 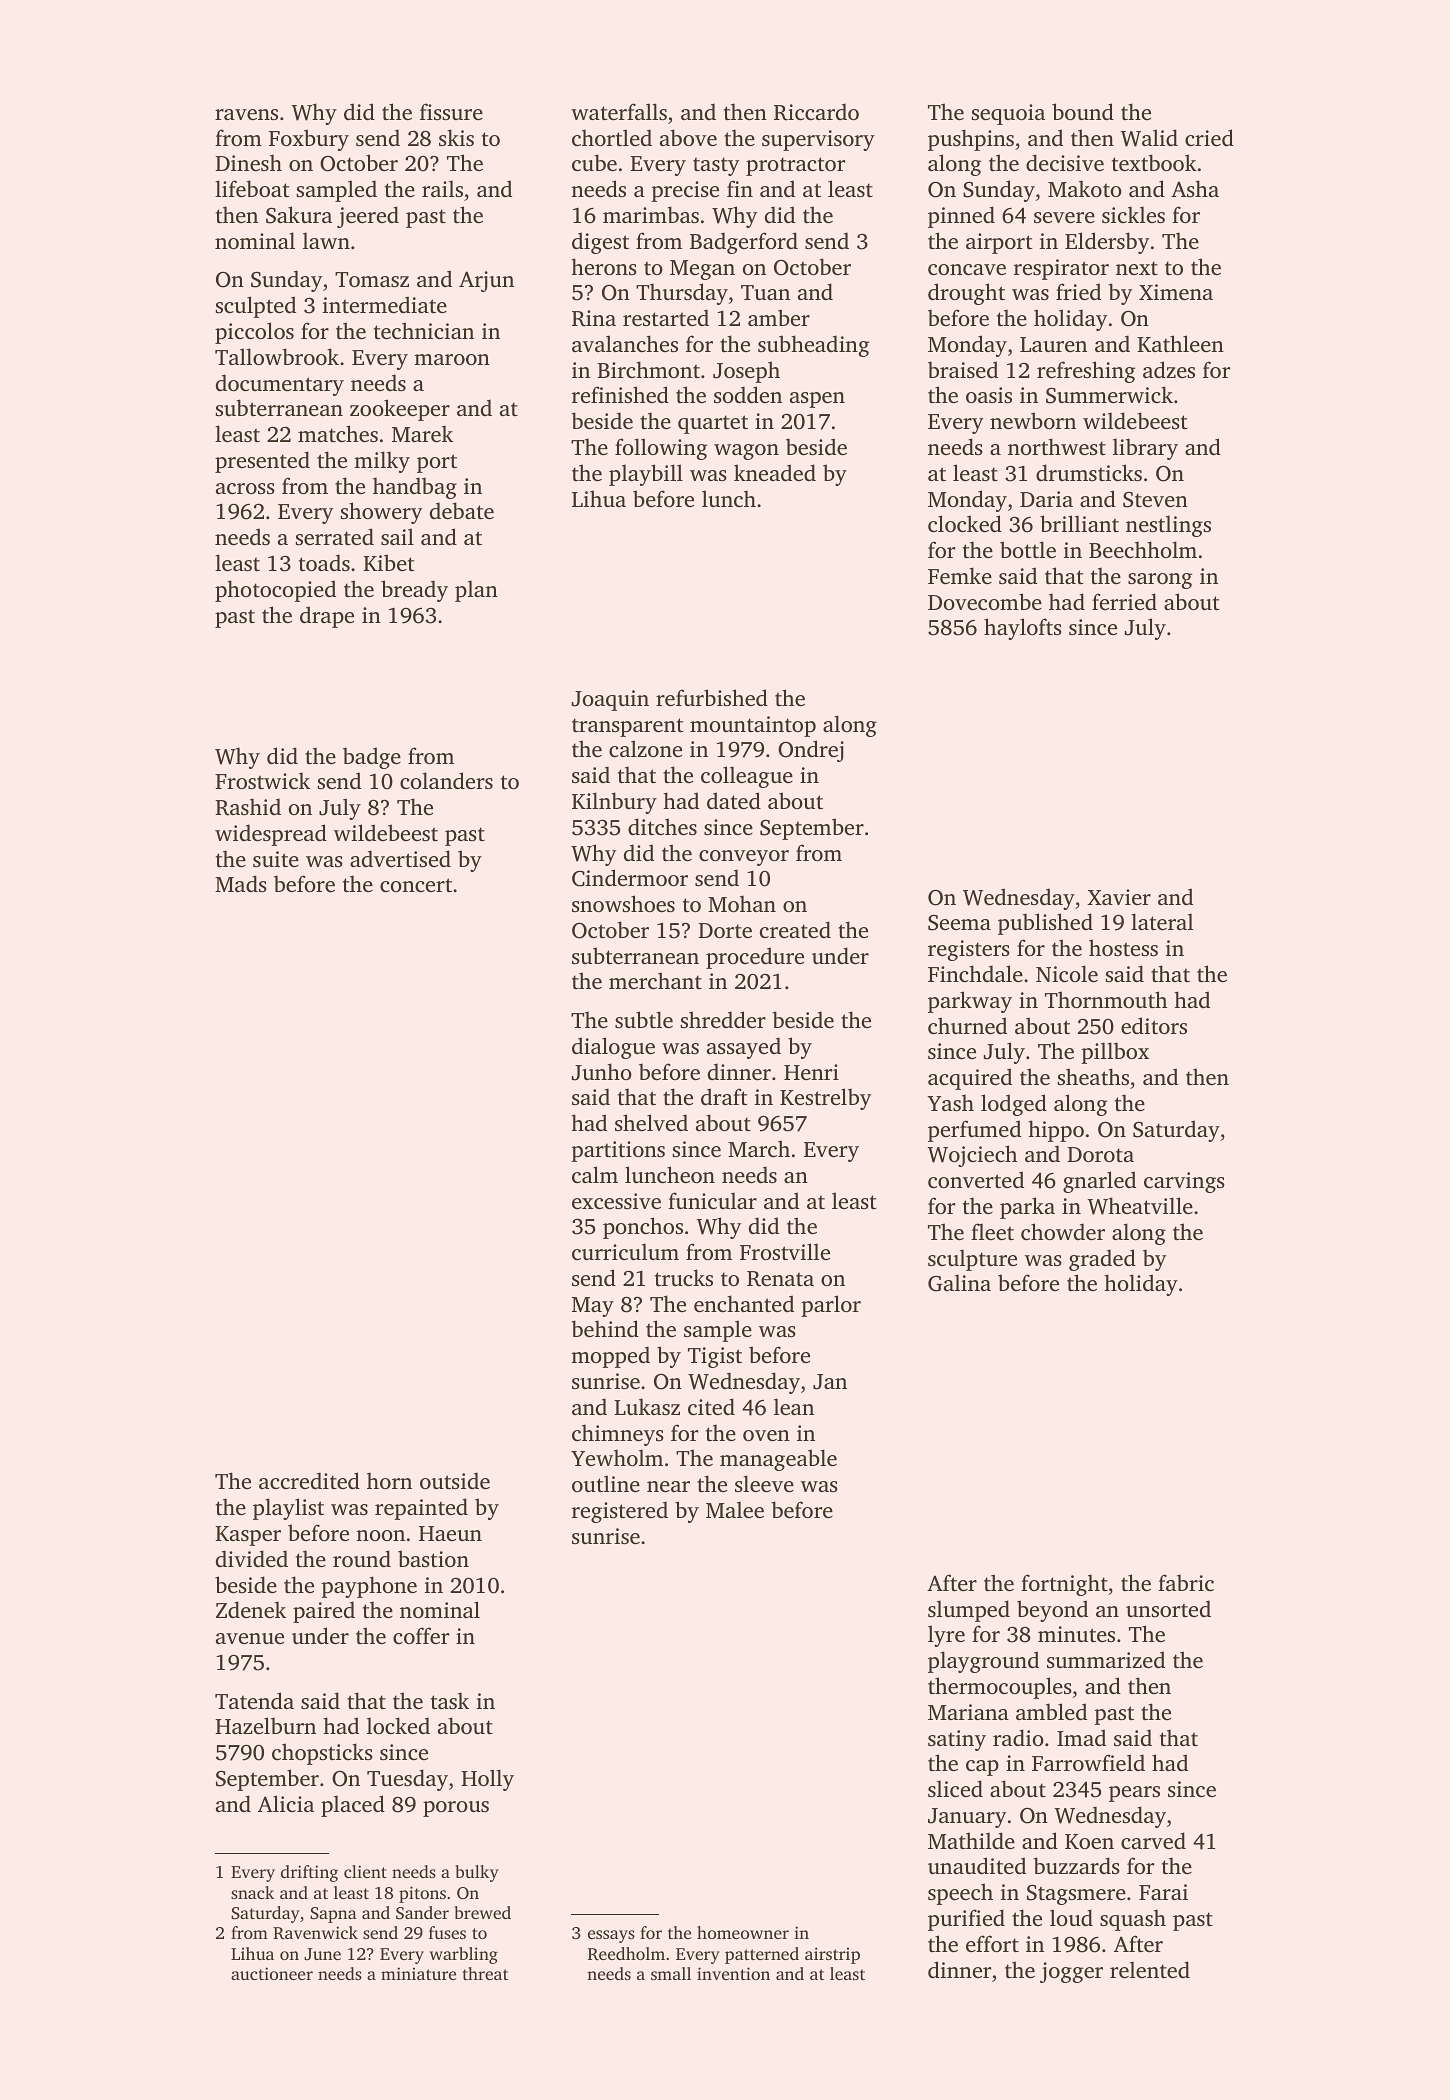 What do you see at coordinates (241, 883) in the page?
I see `Mads` at bounding box center [241, 883].
